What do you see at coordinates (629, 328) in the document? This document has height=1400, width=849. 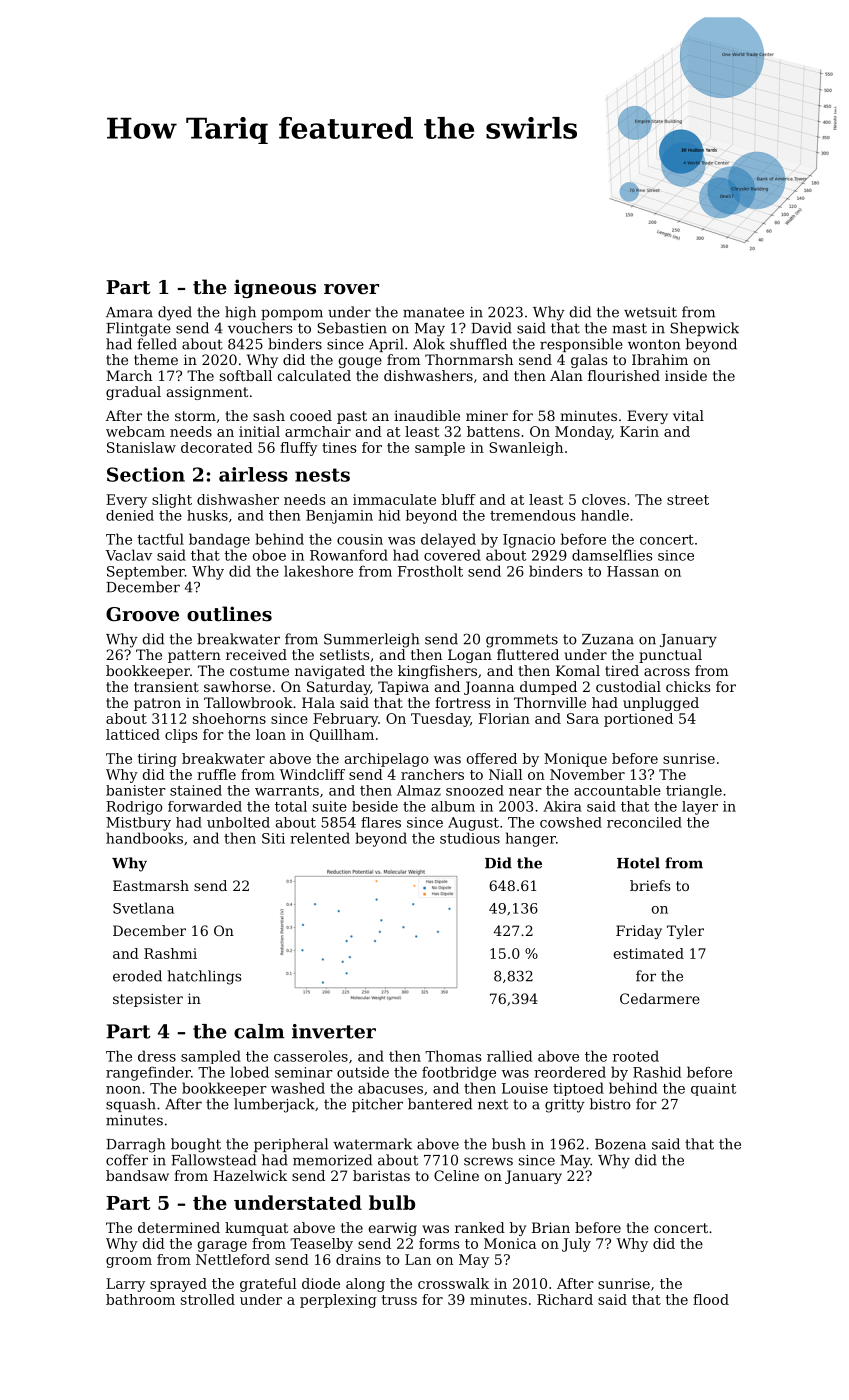 I see `mast` at bounding box center [629, 328].
